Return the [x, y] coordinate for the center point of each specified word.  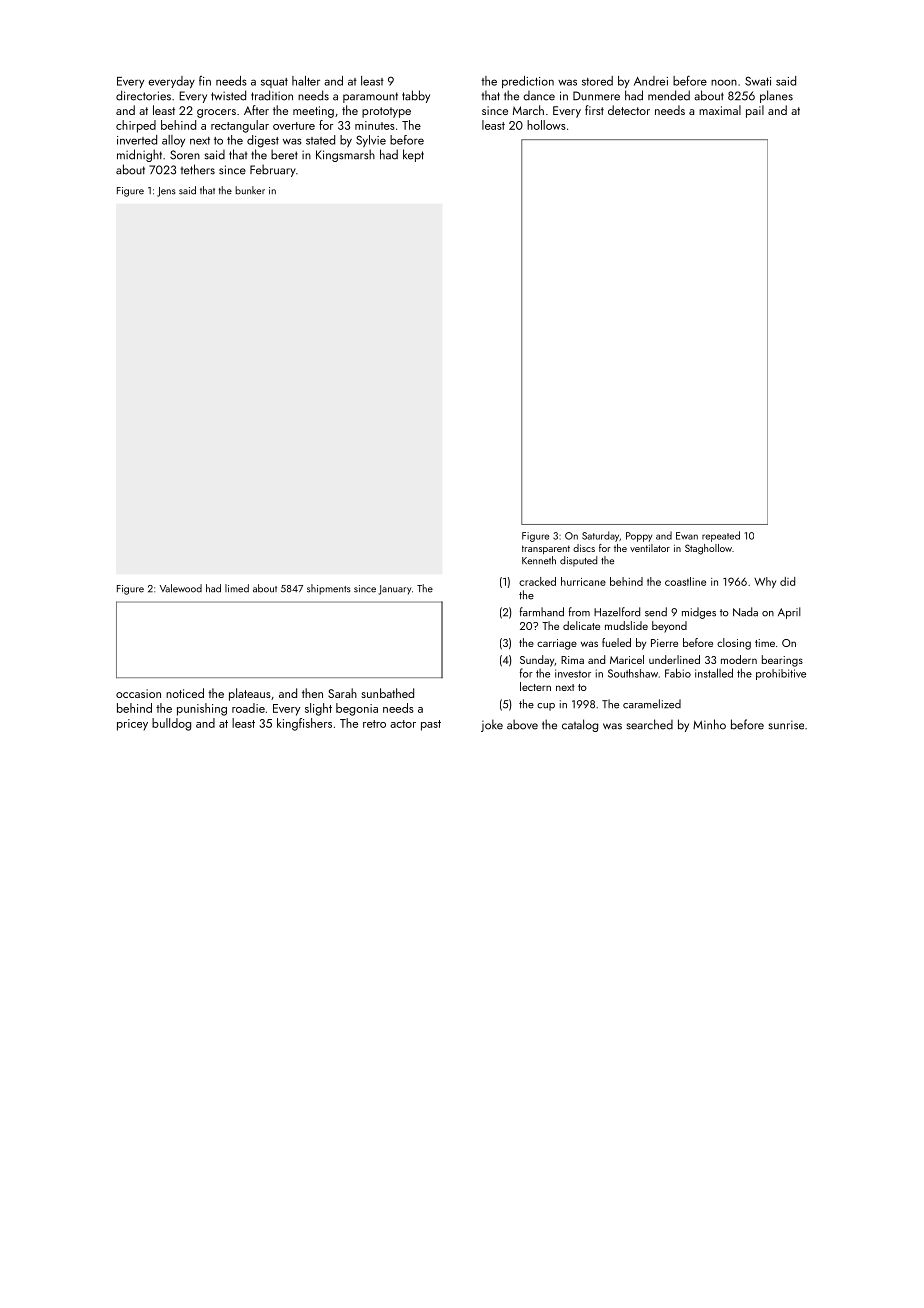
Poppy [639, 537]
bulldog [171, 724]
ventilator [650, 548]
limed [237, 588]
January [395, 590]
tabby [416, 96]
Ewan [687, 536]
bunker [250, 190]
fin [205, 81]
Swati [758, 81]
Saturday [600, 536]
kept [413, 155]
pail [755, 111]
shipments [329, 589]
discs [584, 548]
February [273, 170]
